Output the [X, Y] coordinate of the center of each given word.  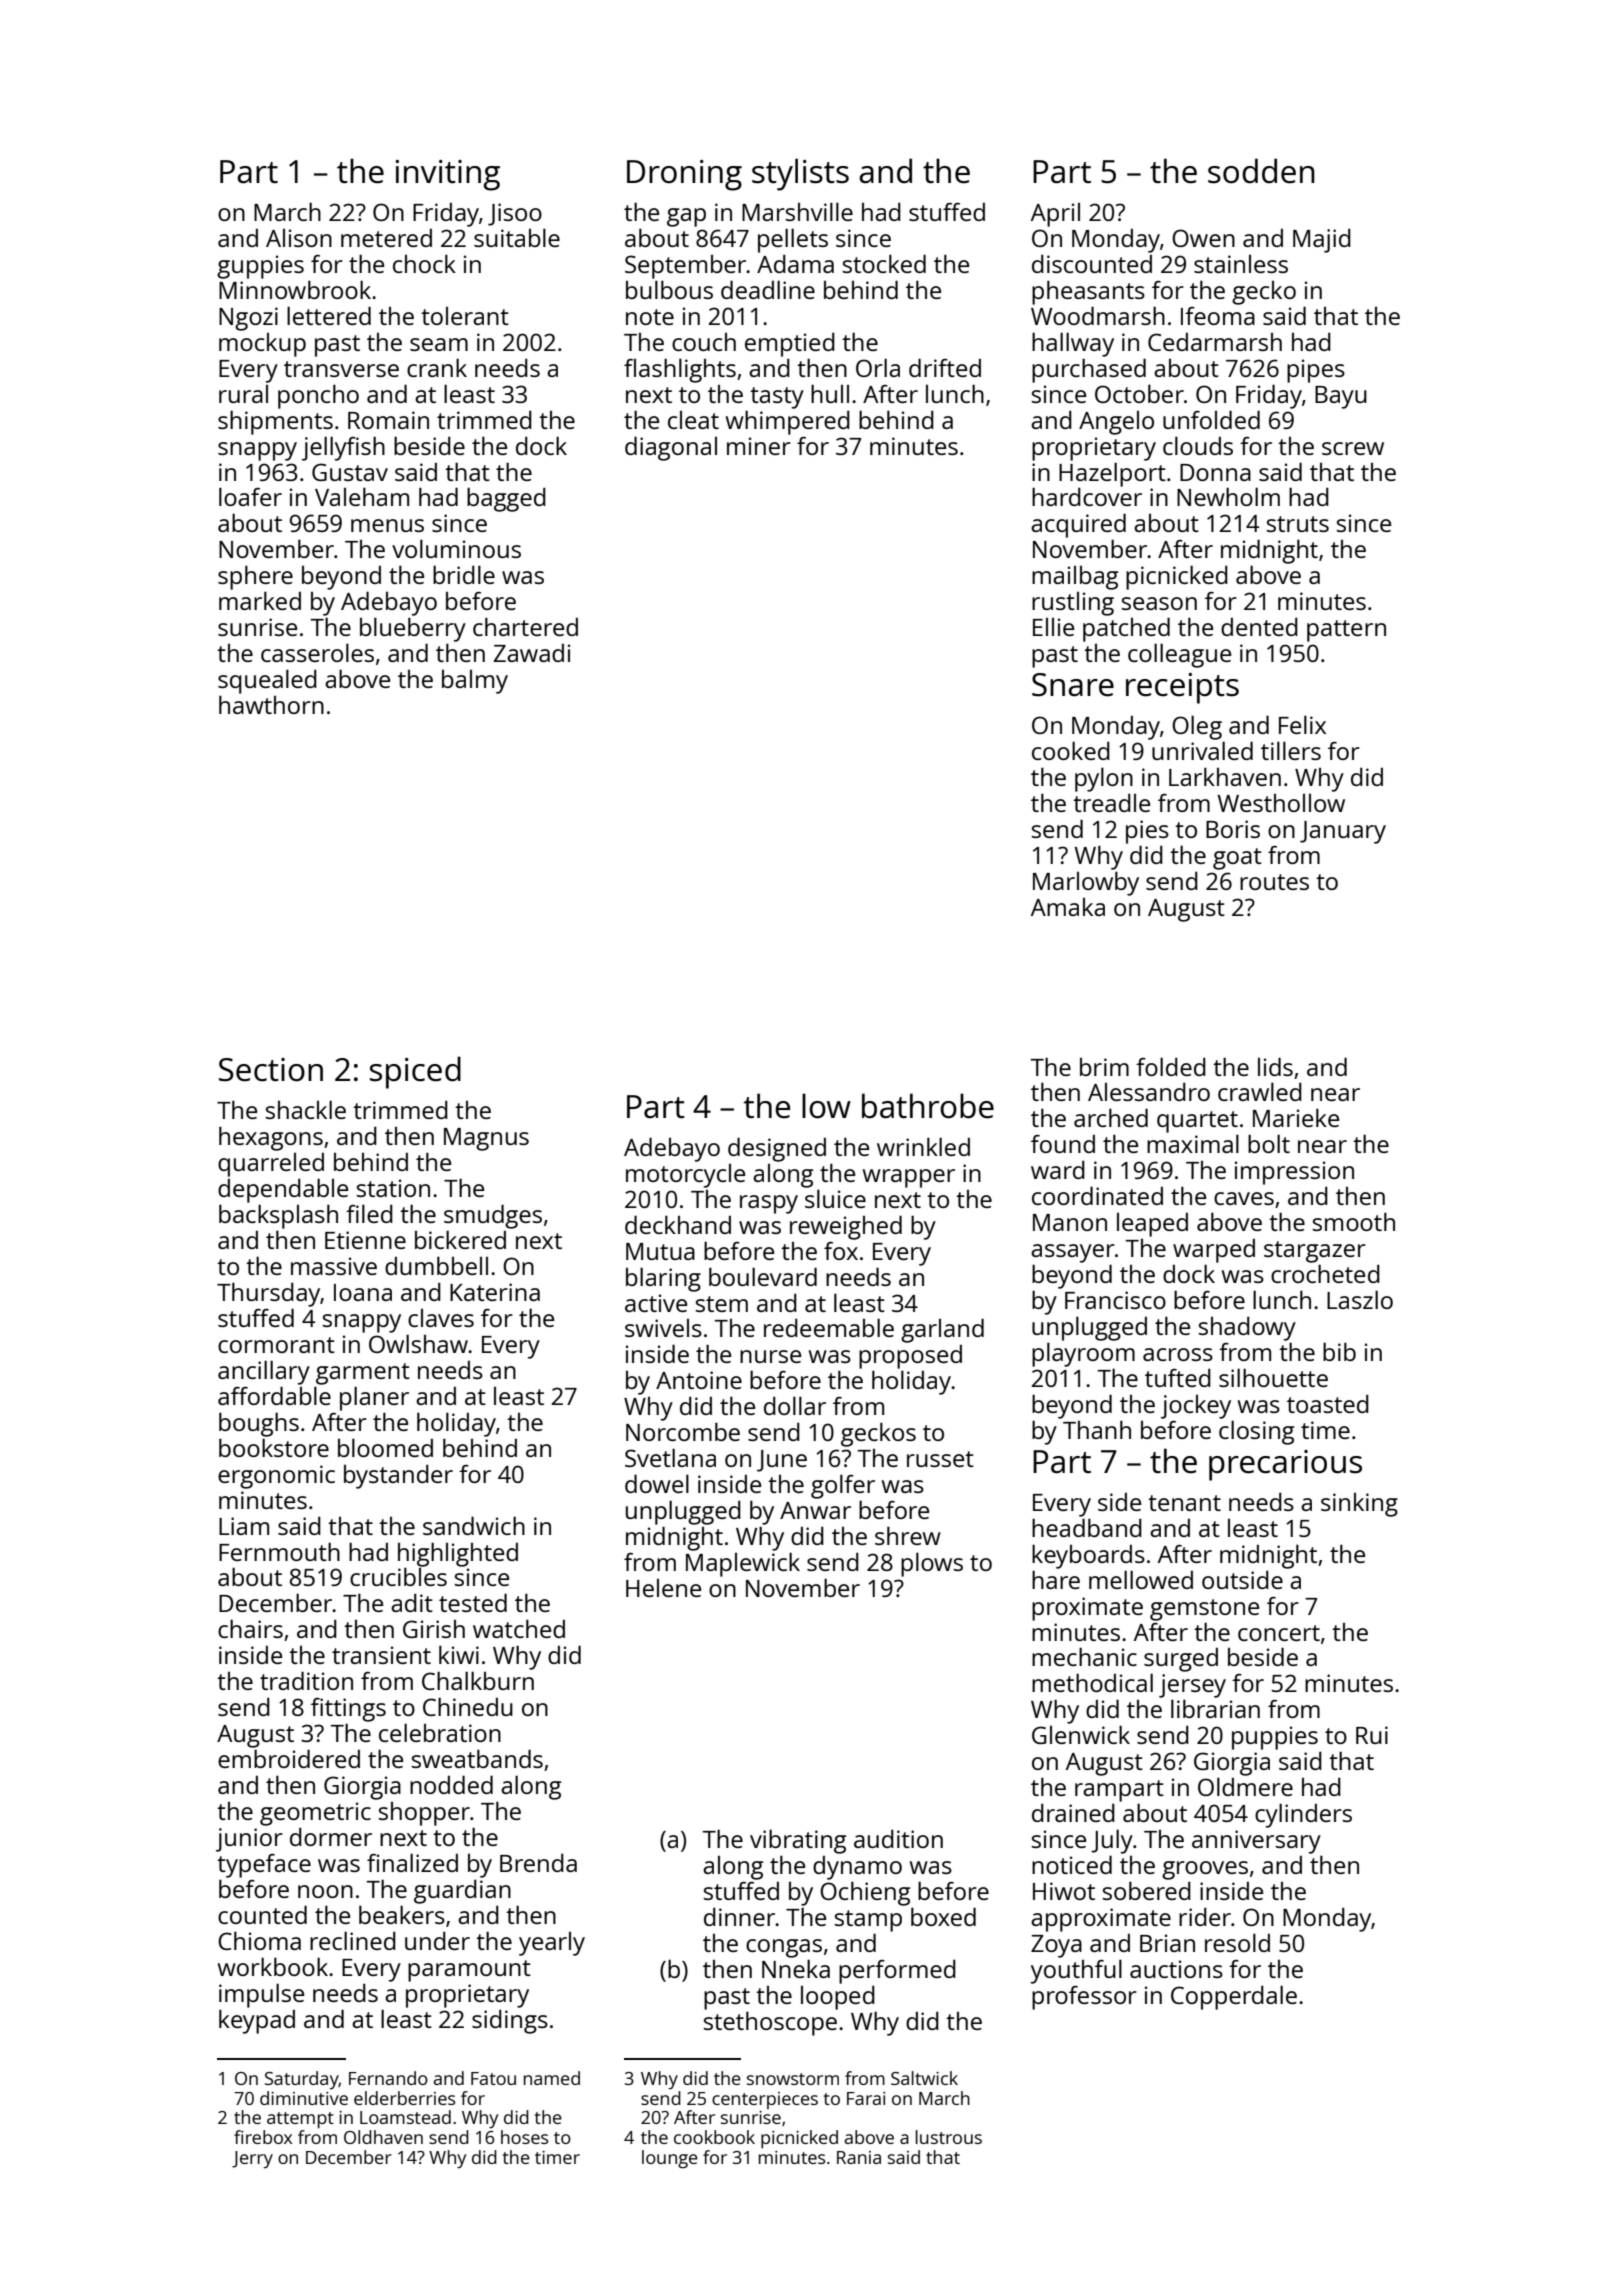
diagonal [671, 448]
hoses [524, 2137]
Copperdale [1234, 1997]
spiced [415, 1072]
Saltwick [924, 2078]
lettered [329, 315]
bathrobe [928, 1106]
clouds [1198, 445]
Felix [1302, 724]
